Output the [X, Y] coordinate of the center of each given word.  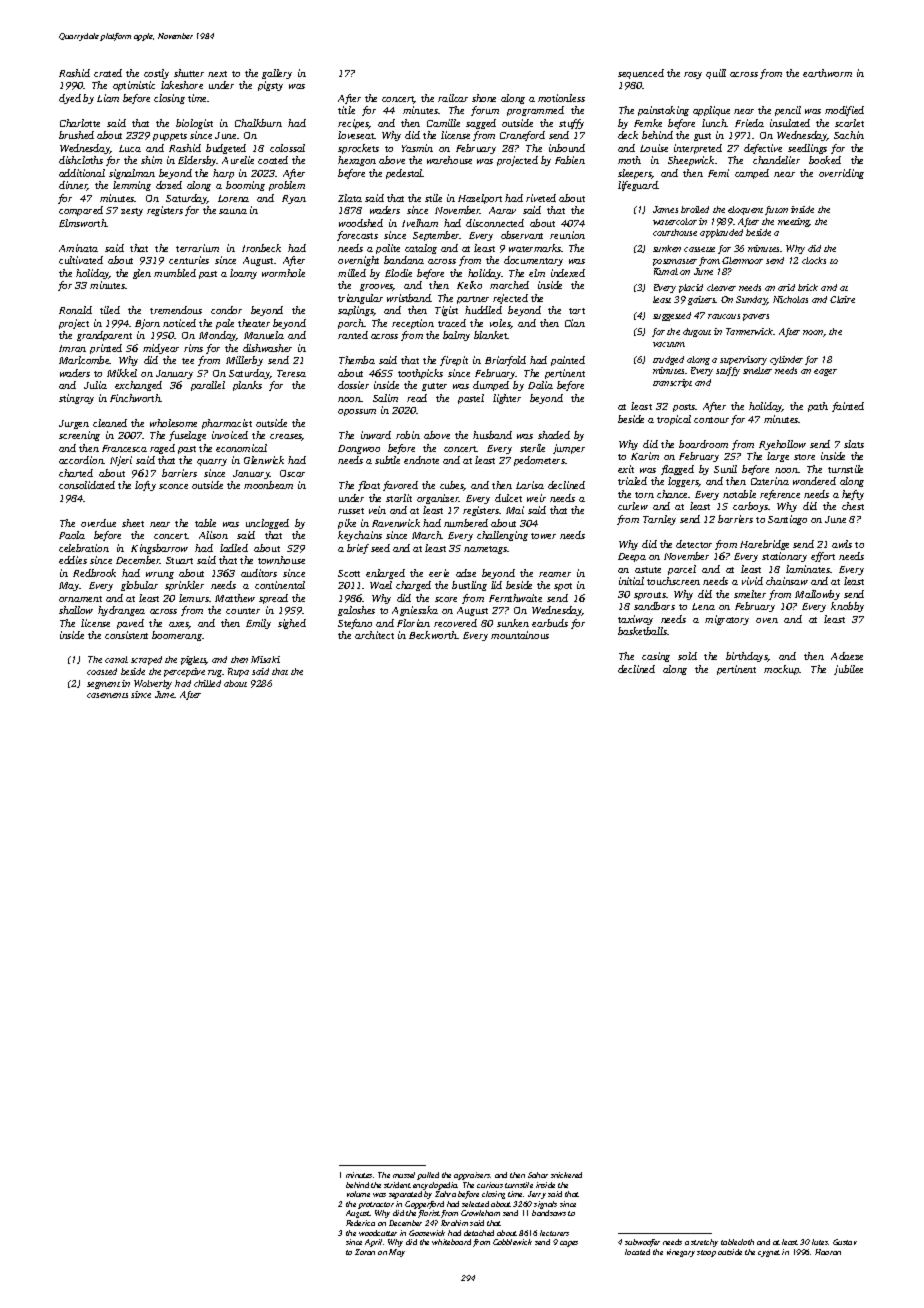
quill [716, 74]
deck [628, 135]
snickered [566, 1175]
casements [107, 695]
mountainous [520, 635]
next [217, 74]
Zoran [365, 1252]
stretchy [704, 1243]
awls [842, 544]
